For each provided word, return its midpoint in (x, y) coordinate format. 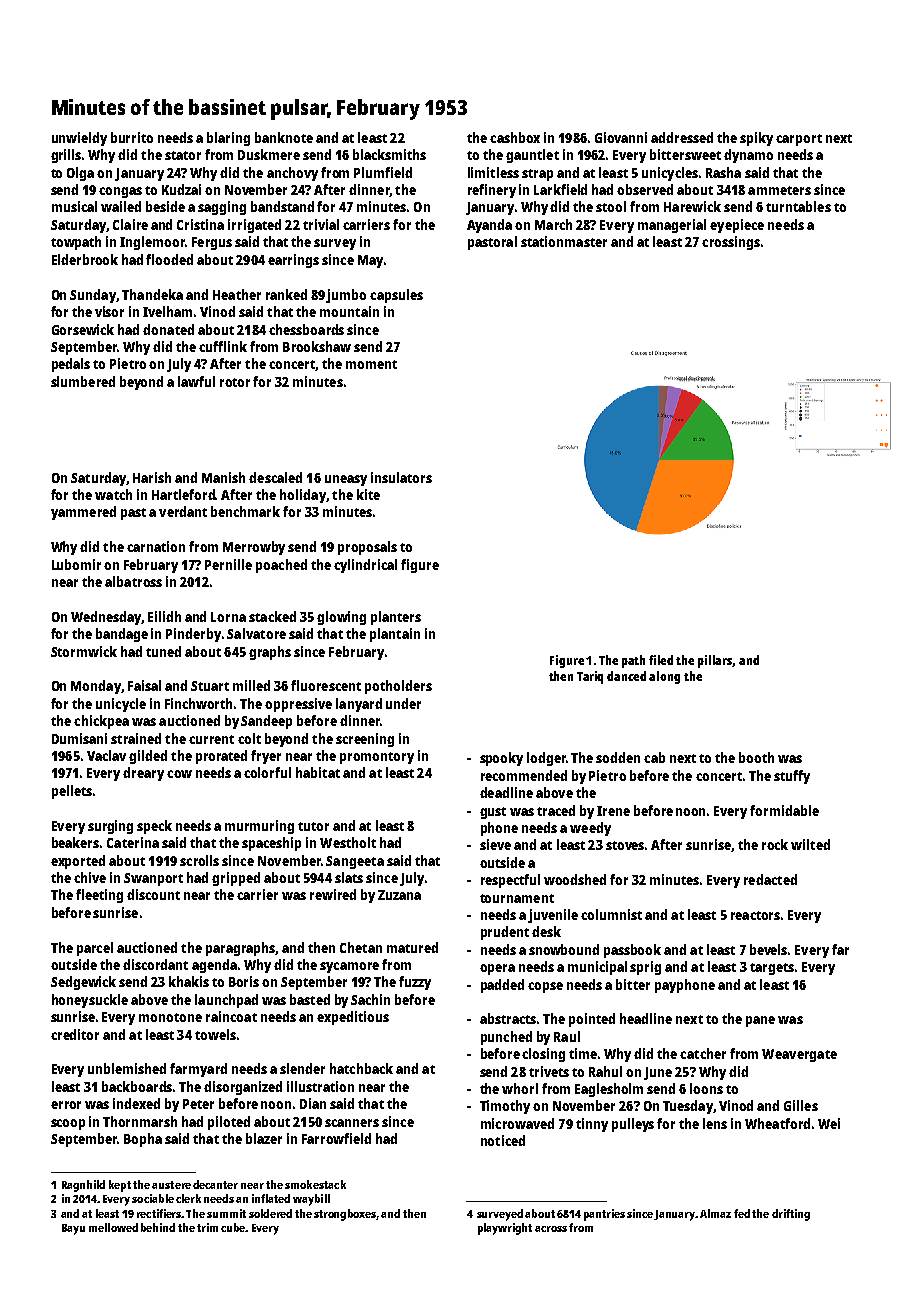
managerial (672, 226)
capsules (396, 296)
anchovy (292, 174)
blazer (264, 1138)
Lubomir (76, 564)
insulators (401, 477)
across (551, 1229)
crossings (731, 243)
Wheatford (777, 1123)
